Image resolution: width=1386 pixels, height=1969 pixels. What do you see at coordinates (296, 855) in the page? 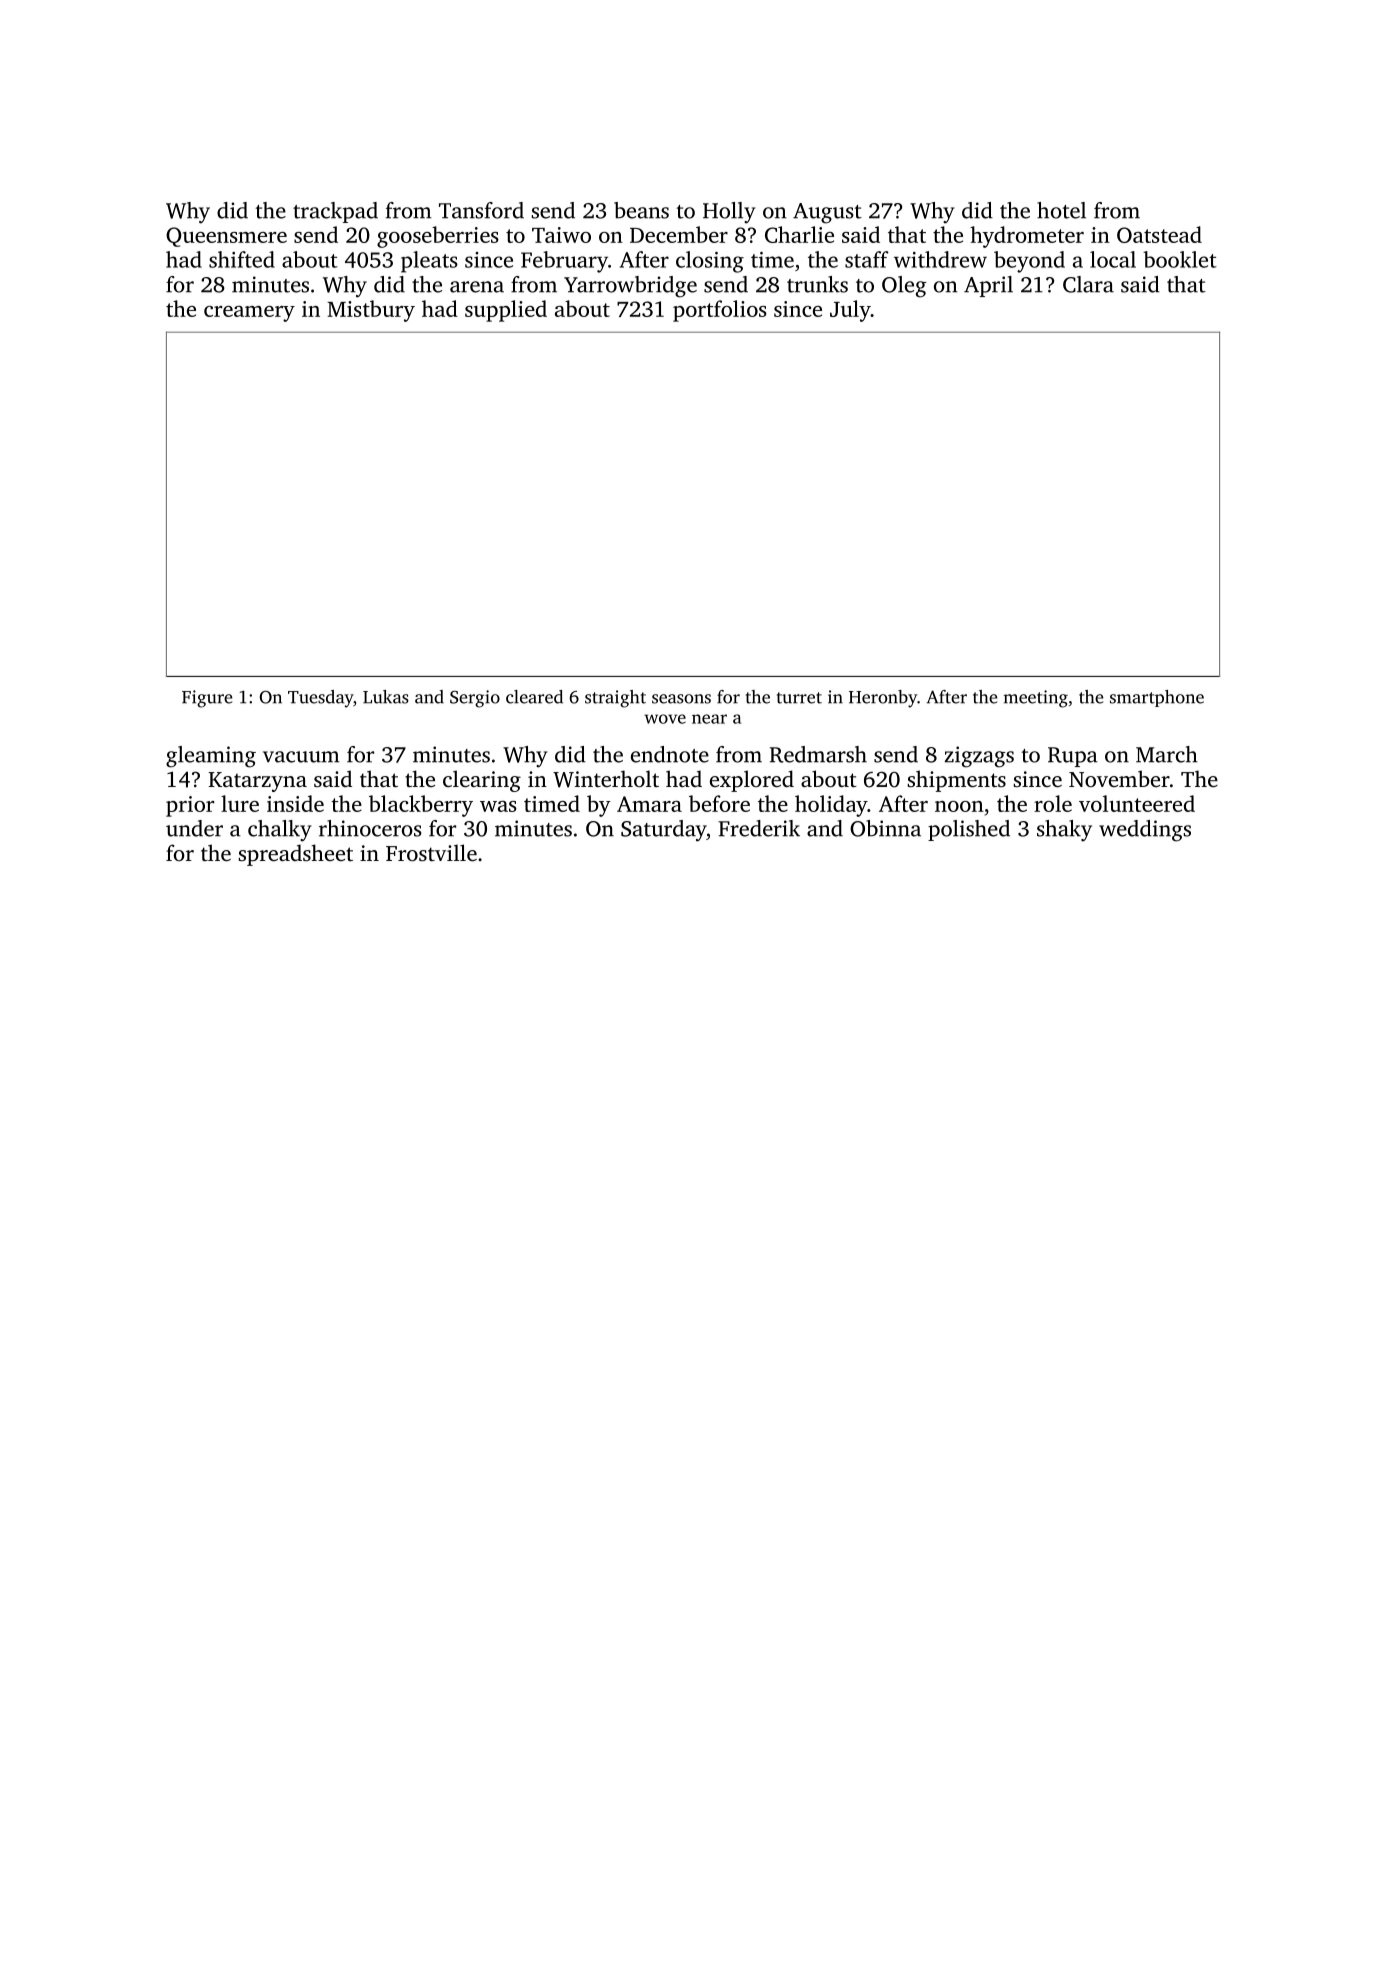
I see `spreadsheet` at bounding box center [296, 855].
